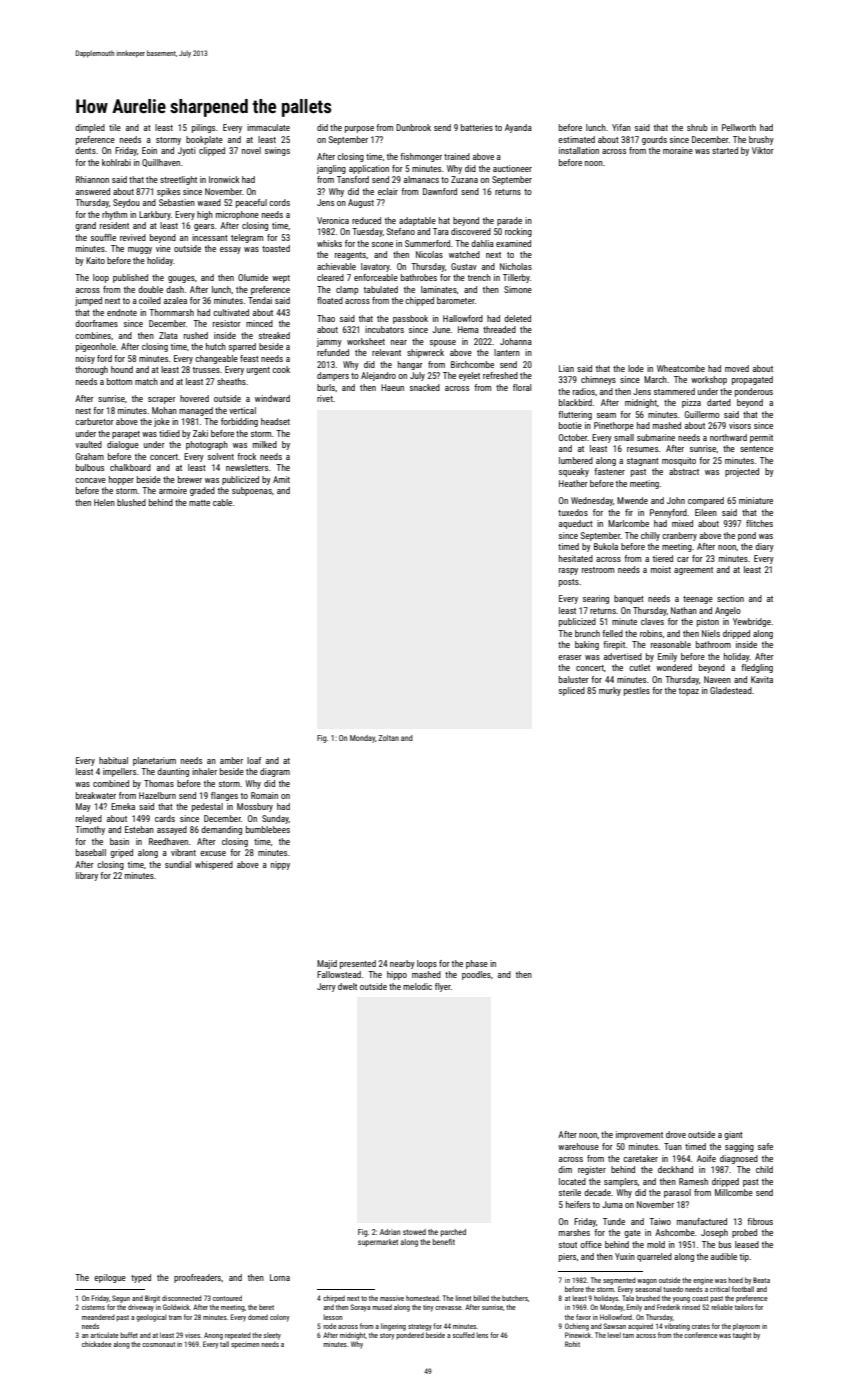 Image resolution: width=849 pixels, height=1400 pixels. I want to click on moved, so click(737, 368).
